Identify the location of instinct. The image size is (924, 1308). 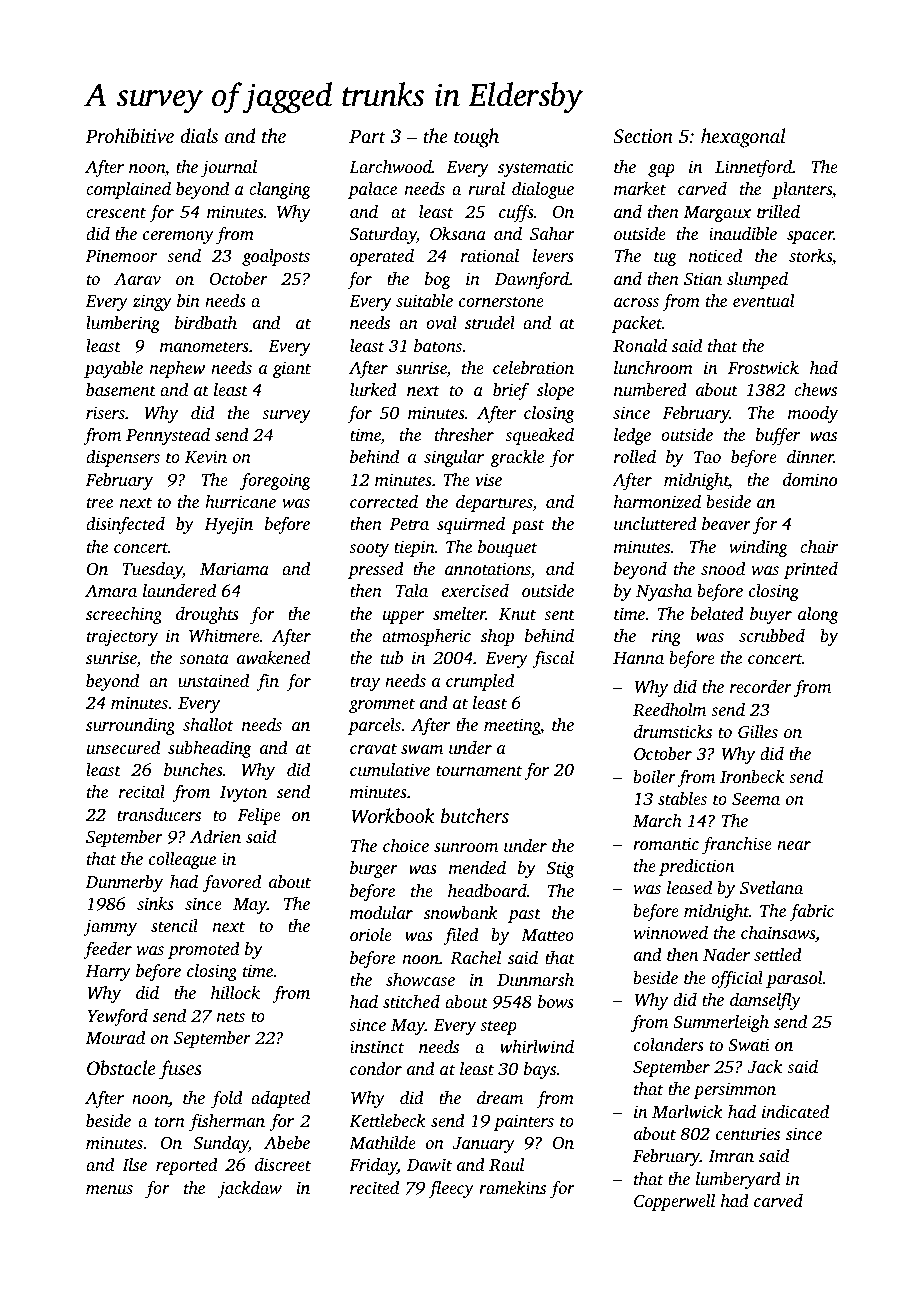
(377, 1046).
